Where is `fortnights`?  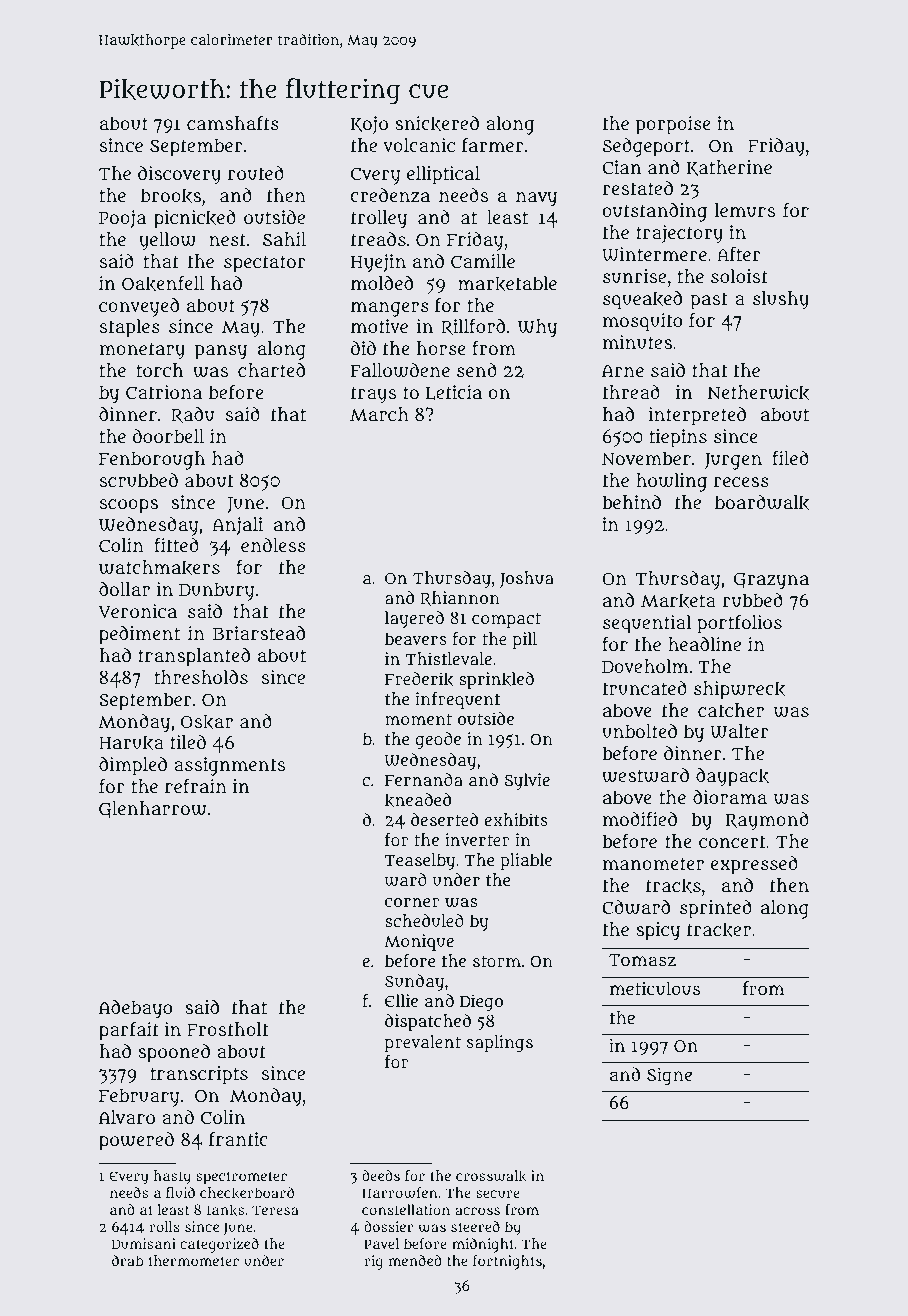
fortnights is located at coordinates (507, 1262).
